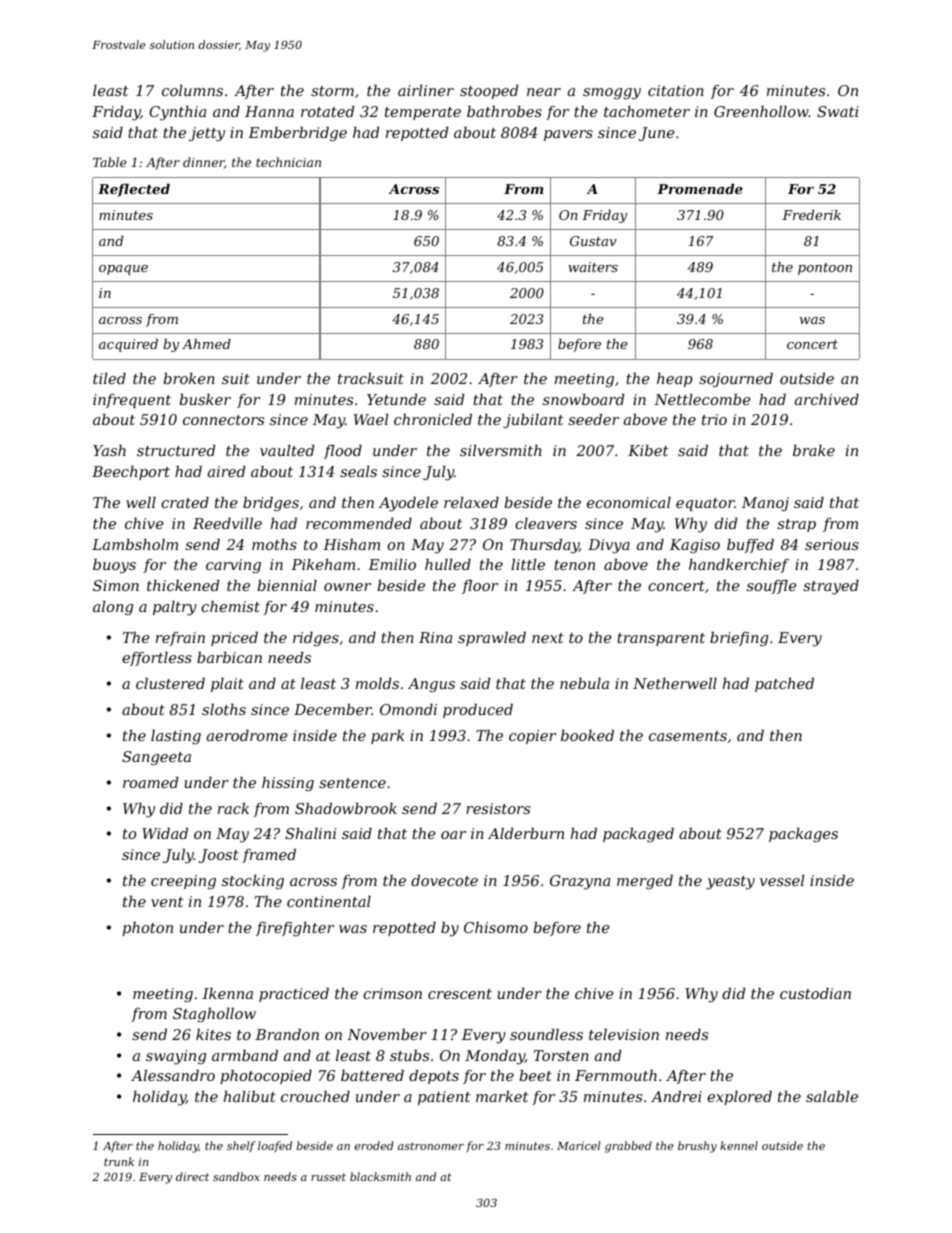 This screenshot has width=952, height=1233. Describe the element at coordinates (697, 1147) in the screenshot. I see `brushy` at that location.
